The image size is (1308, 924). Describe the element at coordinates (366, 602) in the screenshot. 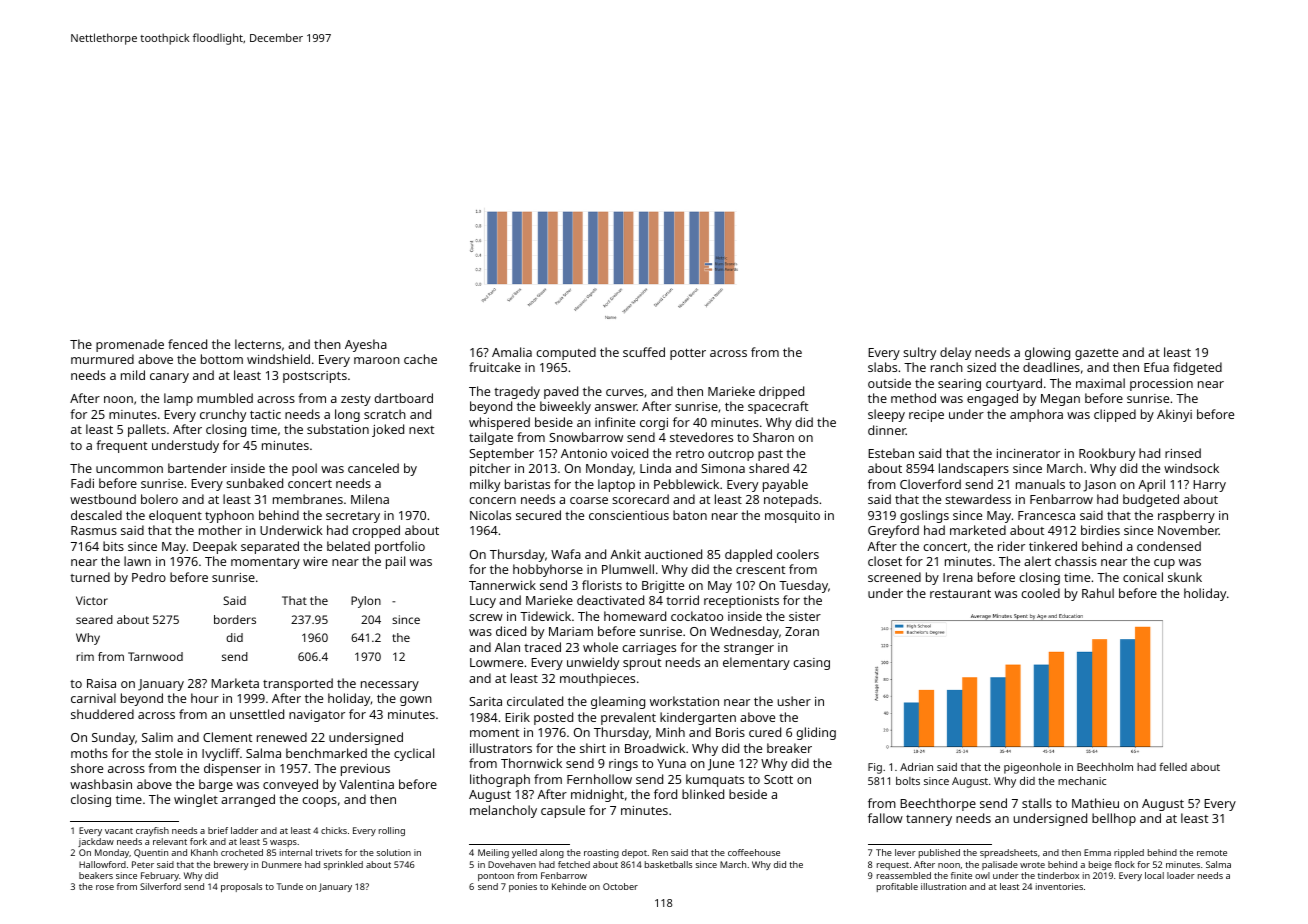

I see `Pylon` at that location.
